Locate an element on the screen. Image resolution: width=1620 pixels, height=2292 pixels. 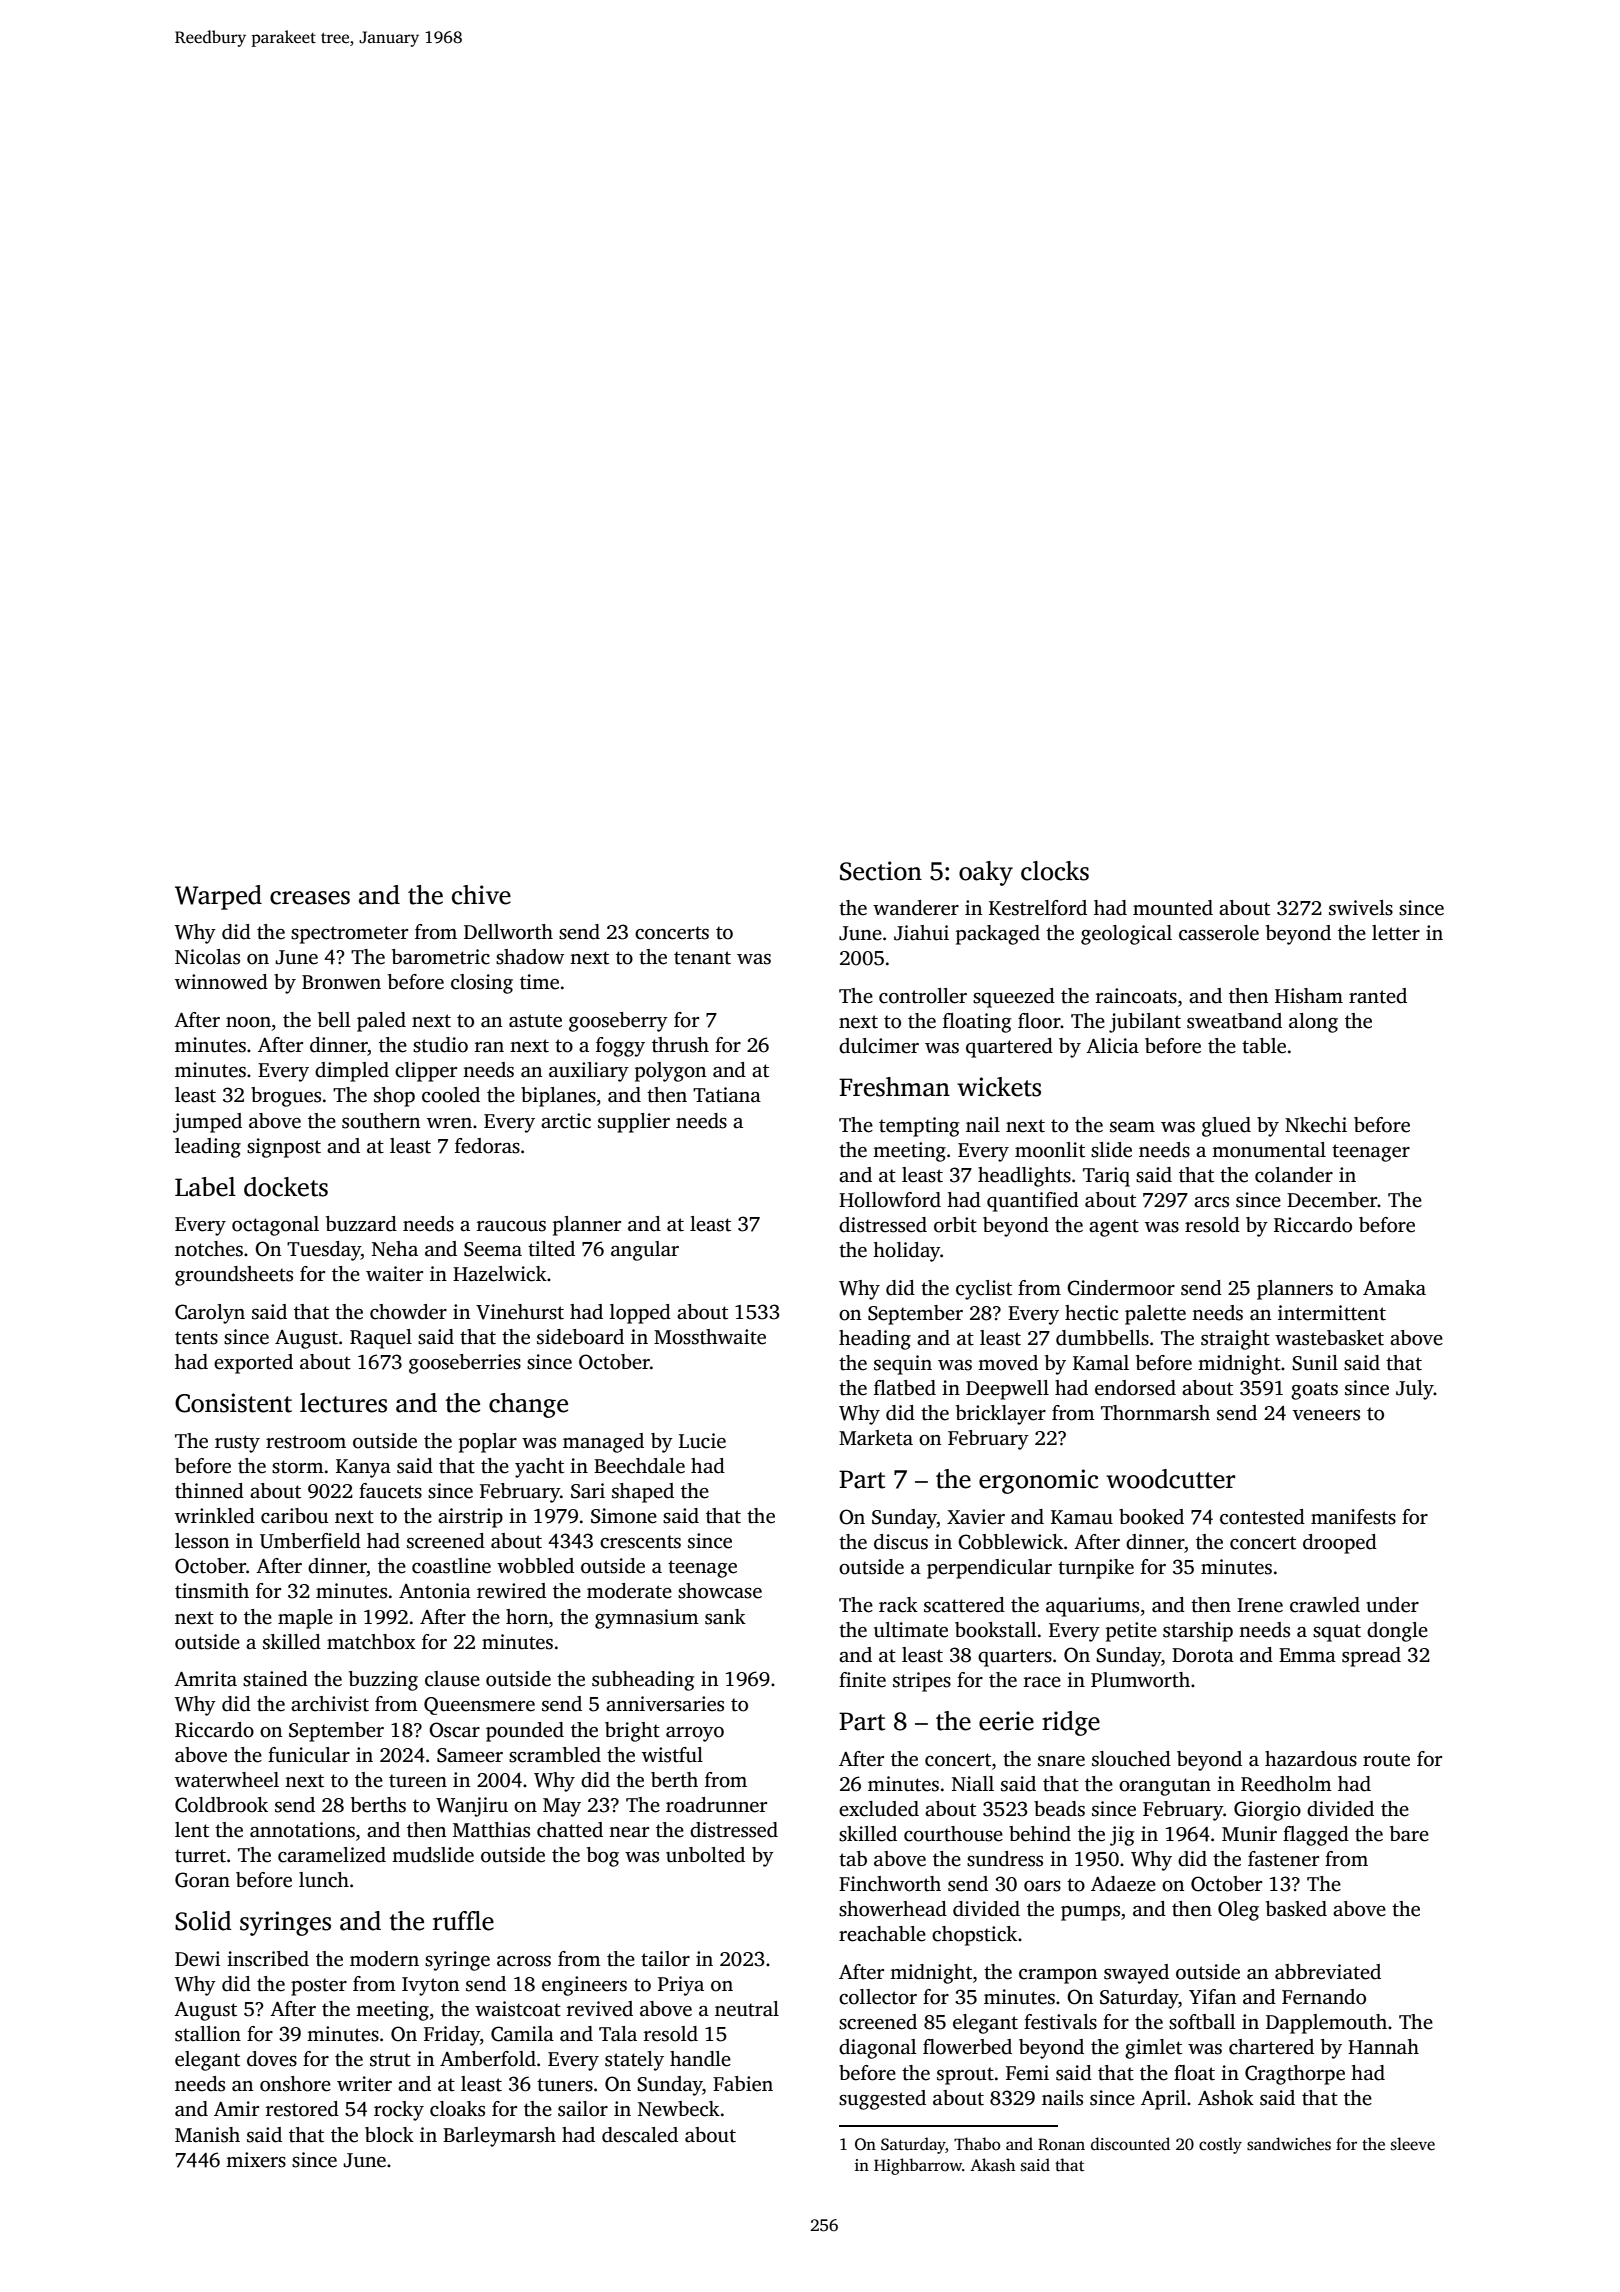
mixers is located at coordinates (256, 2160).
